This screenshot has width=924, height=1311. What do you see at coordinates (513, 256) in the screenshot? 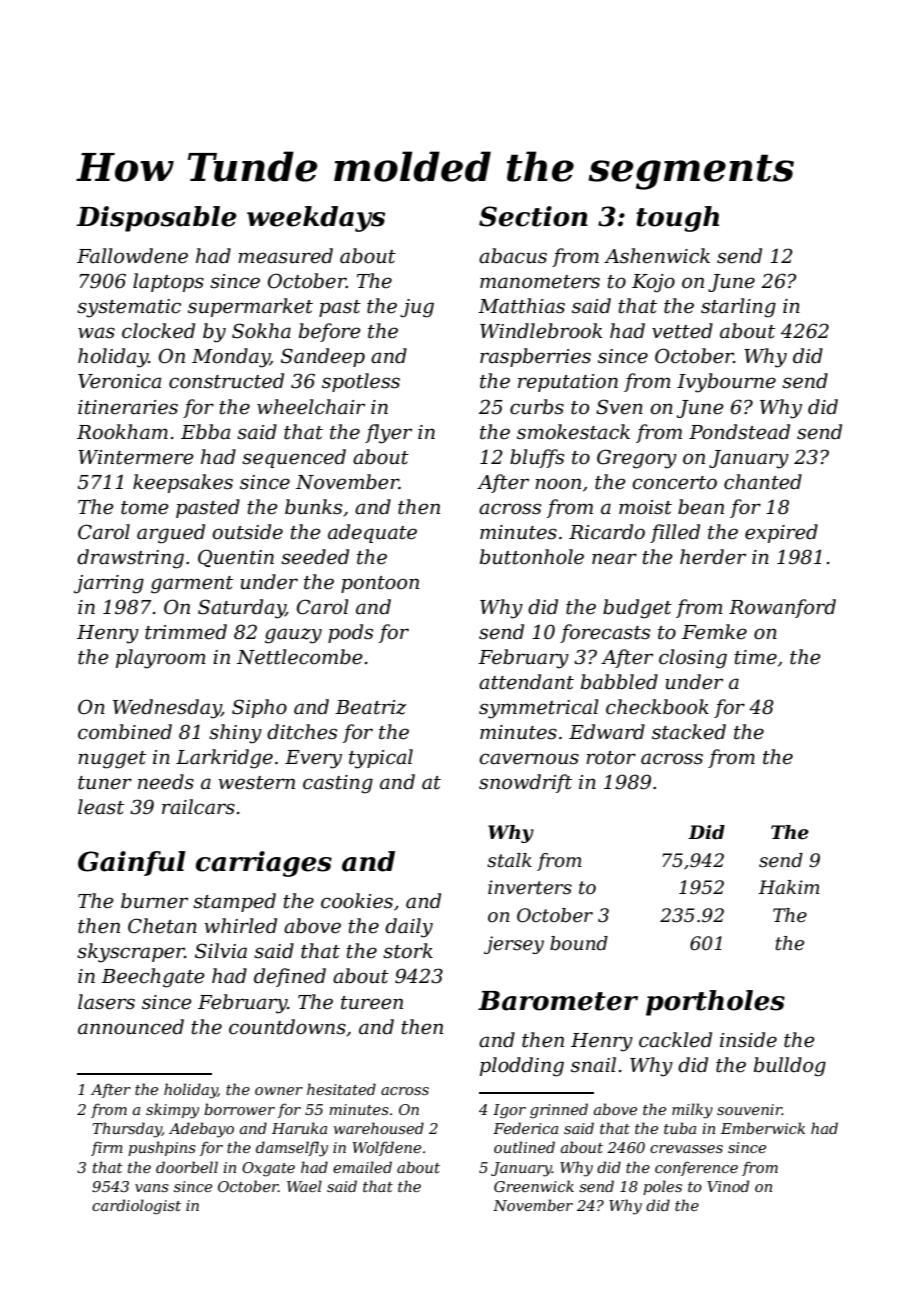
I see `abacus` at bounding box center [513, 256].
